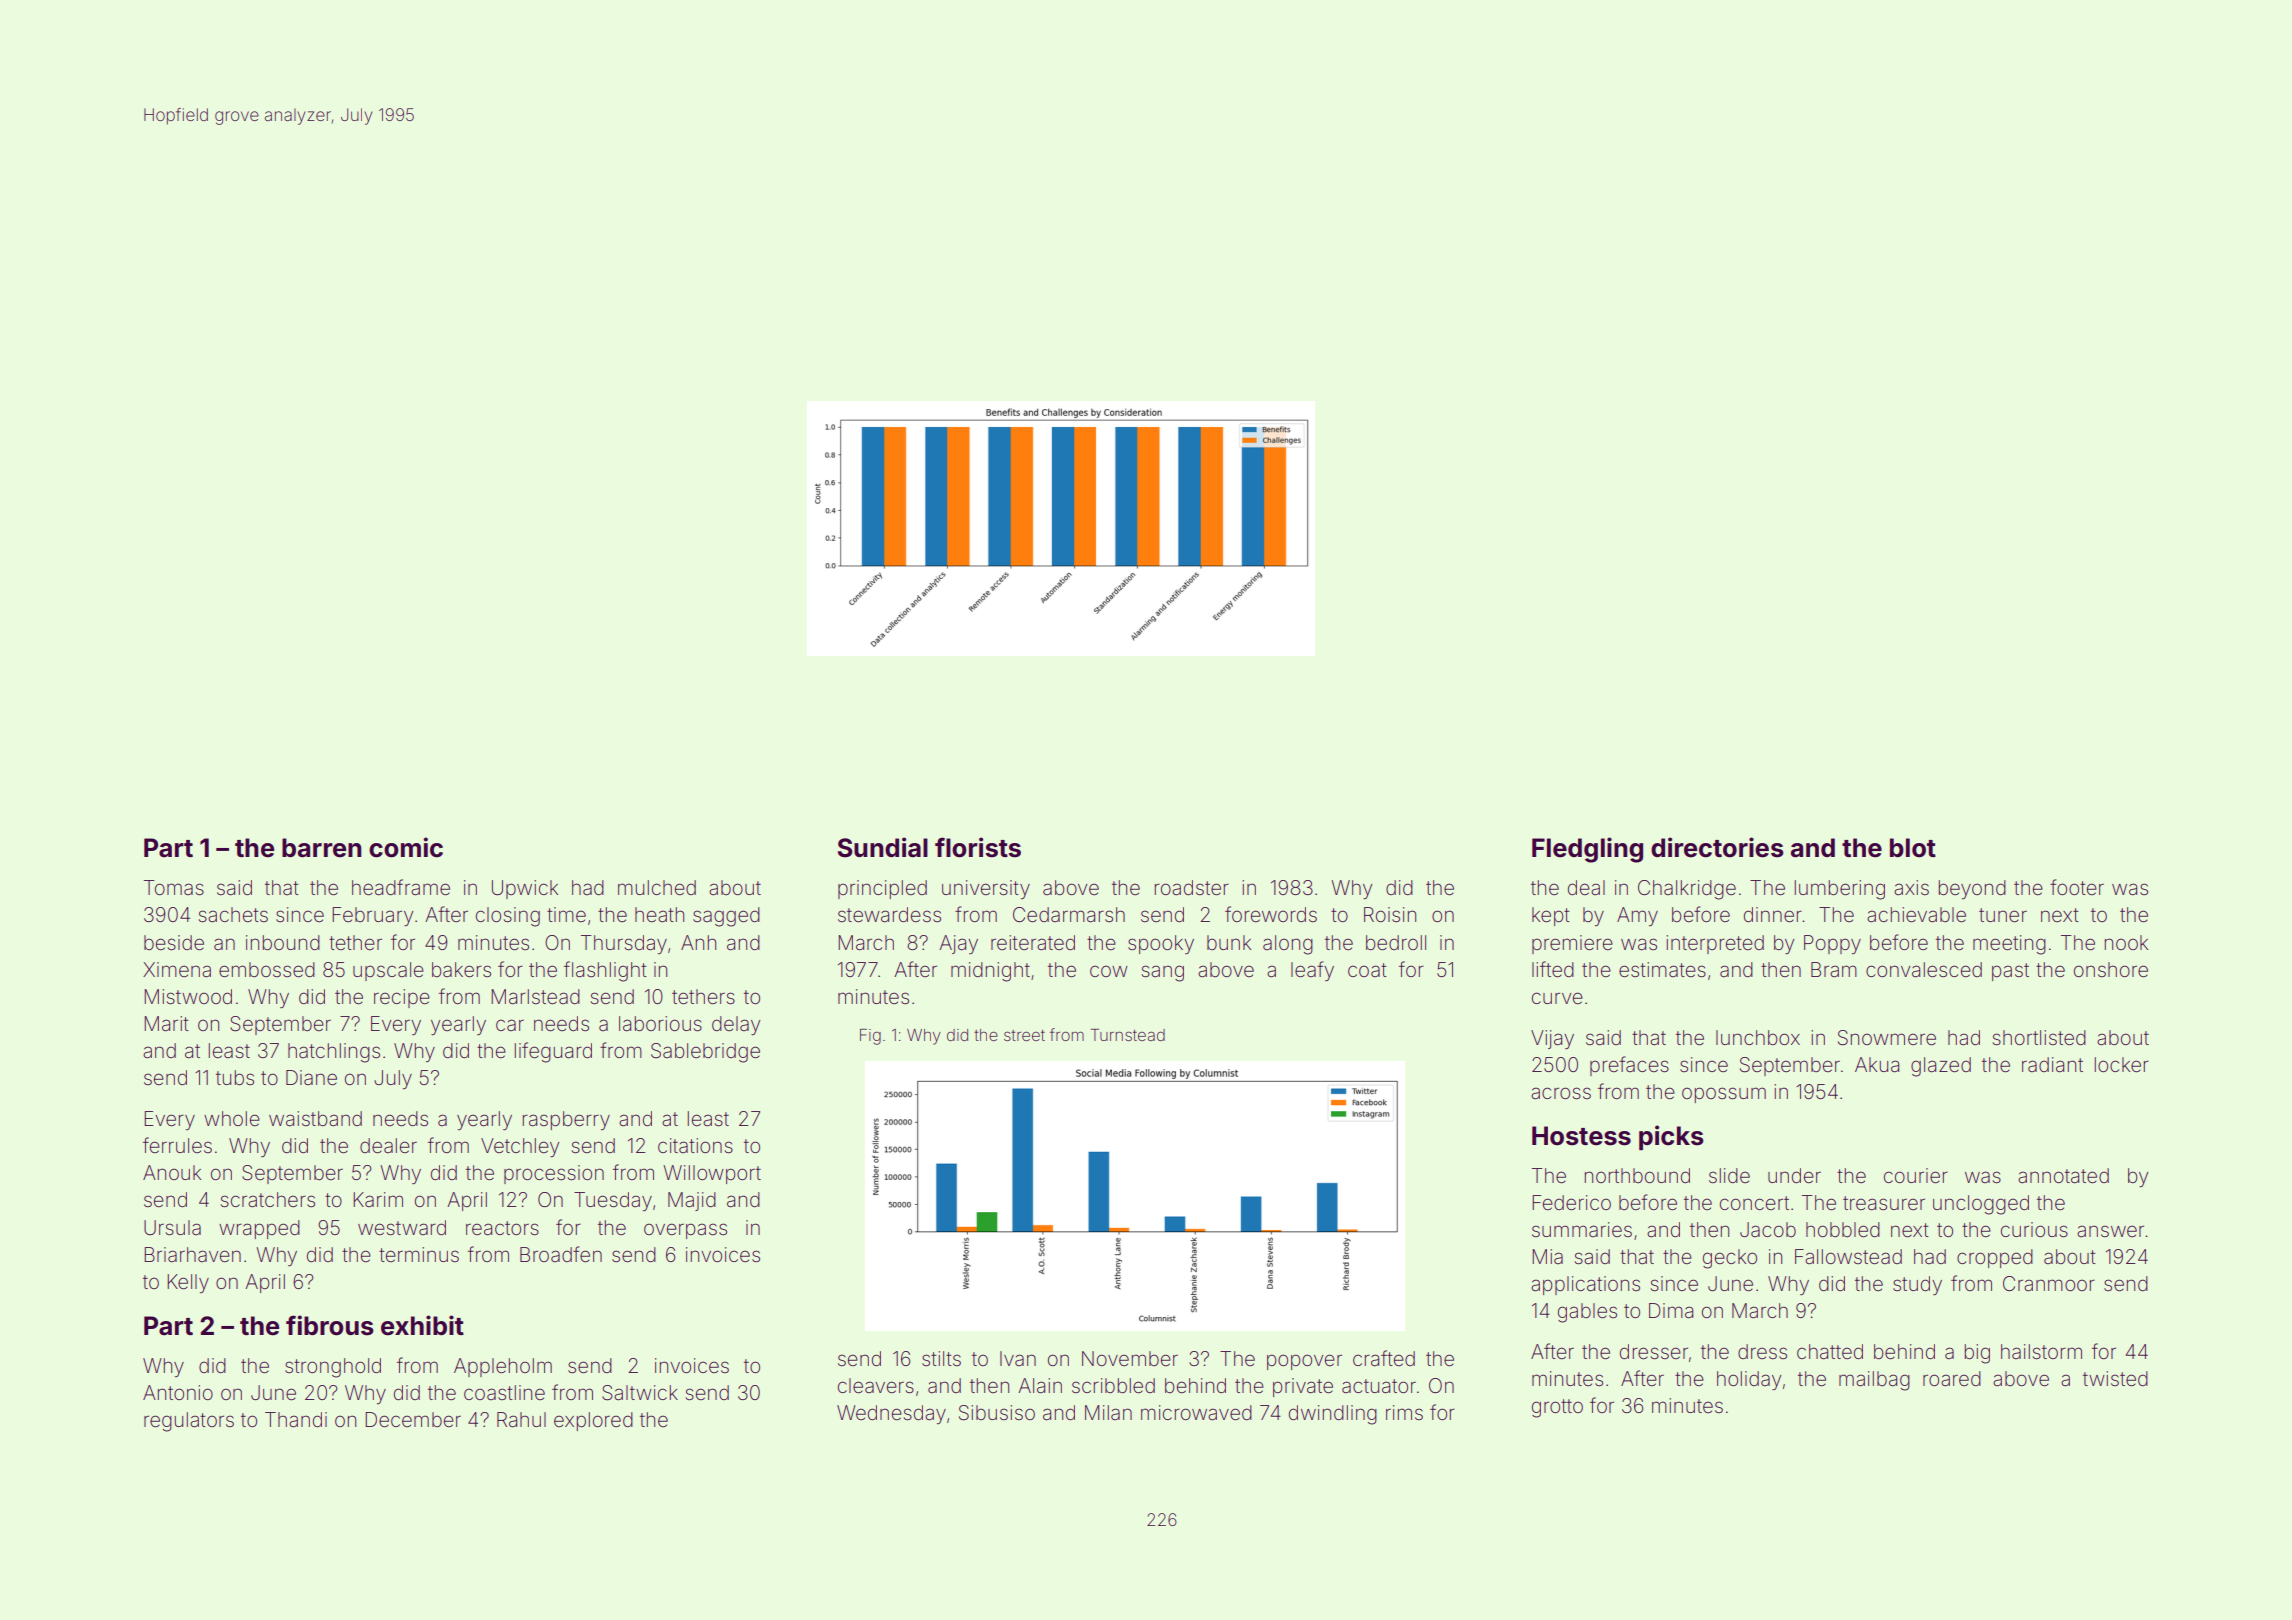  What do you see at coordinates (685, 1231) in the screenshot?
I see `overpass` at bounding box center [685, 1231].
